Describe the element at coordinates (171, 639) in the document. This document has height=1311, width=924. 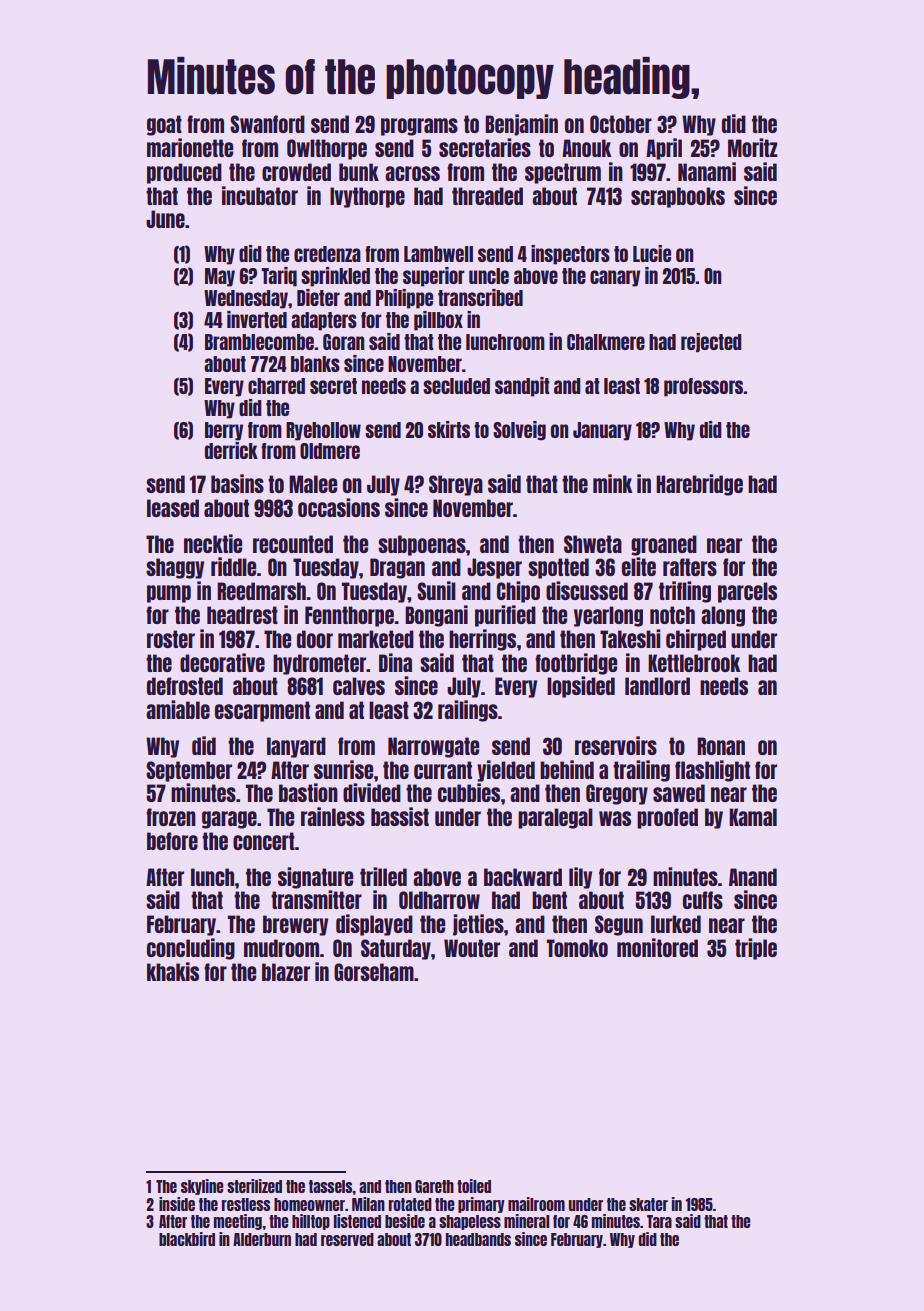
I see `roster` at that location.
